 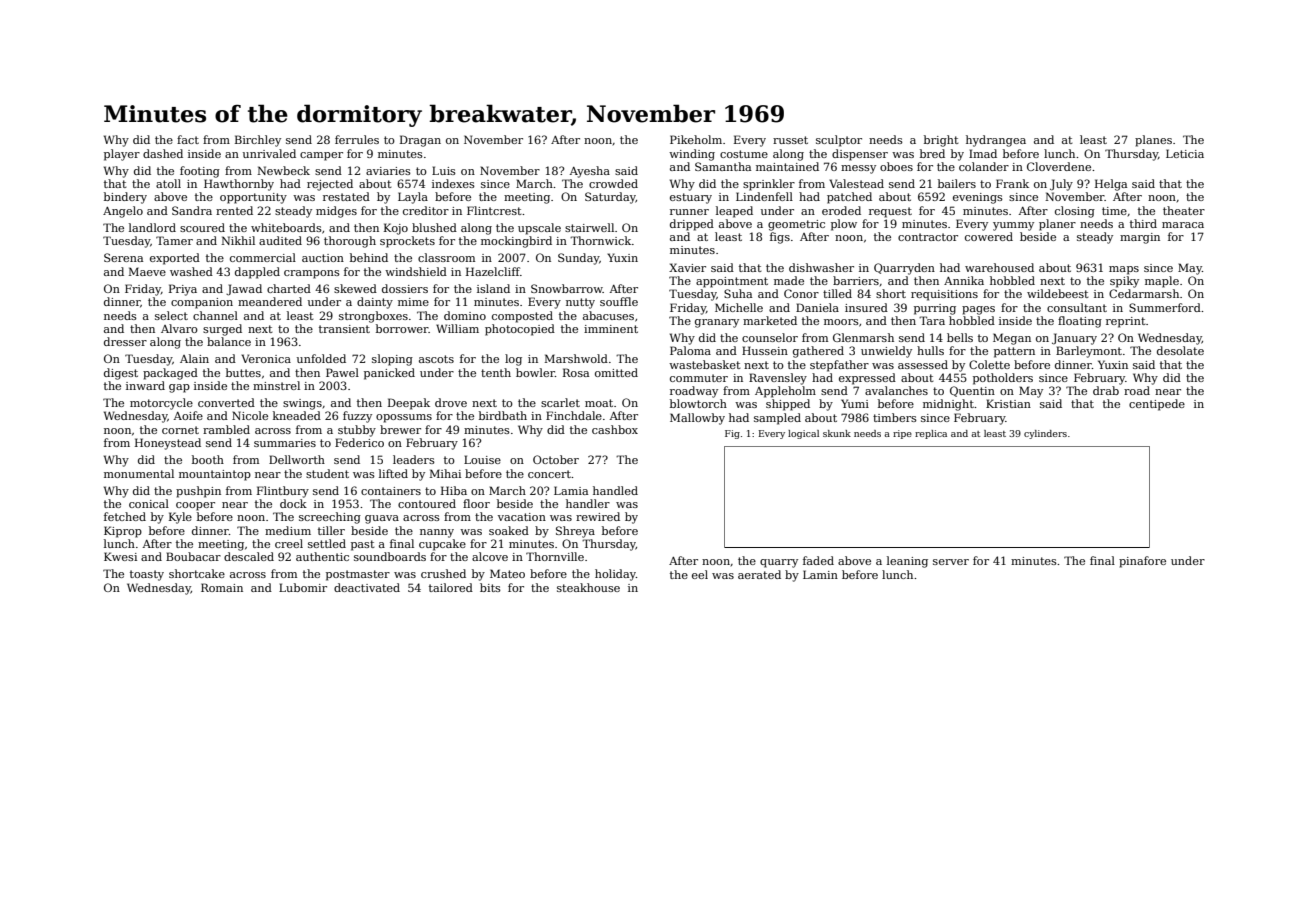 I want to click on Colette, so click(x=989, y=364).
